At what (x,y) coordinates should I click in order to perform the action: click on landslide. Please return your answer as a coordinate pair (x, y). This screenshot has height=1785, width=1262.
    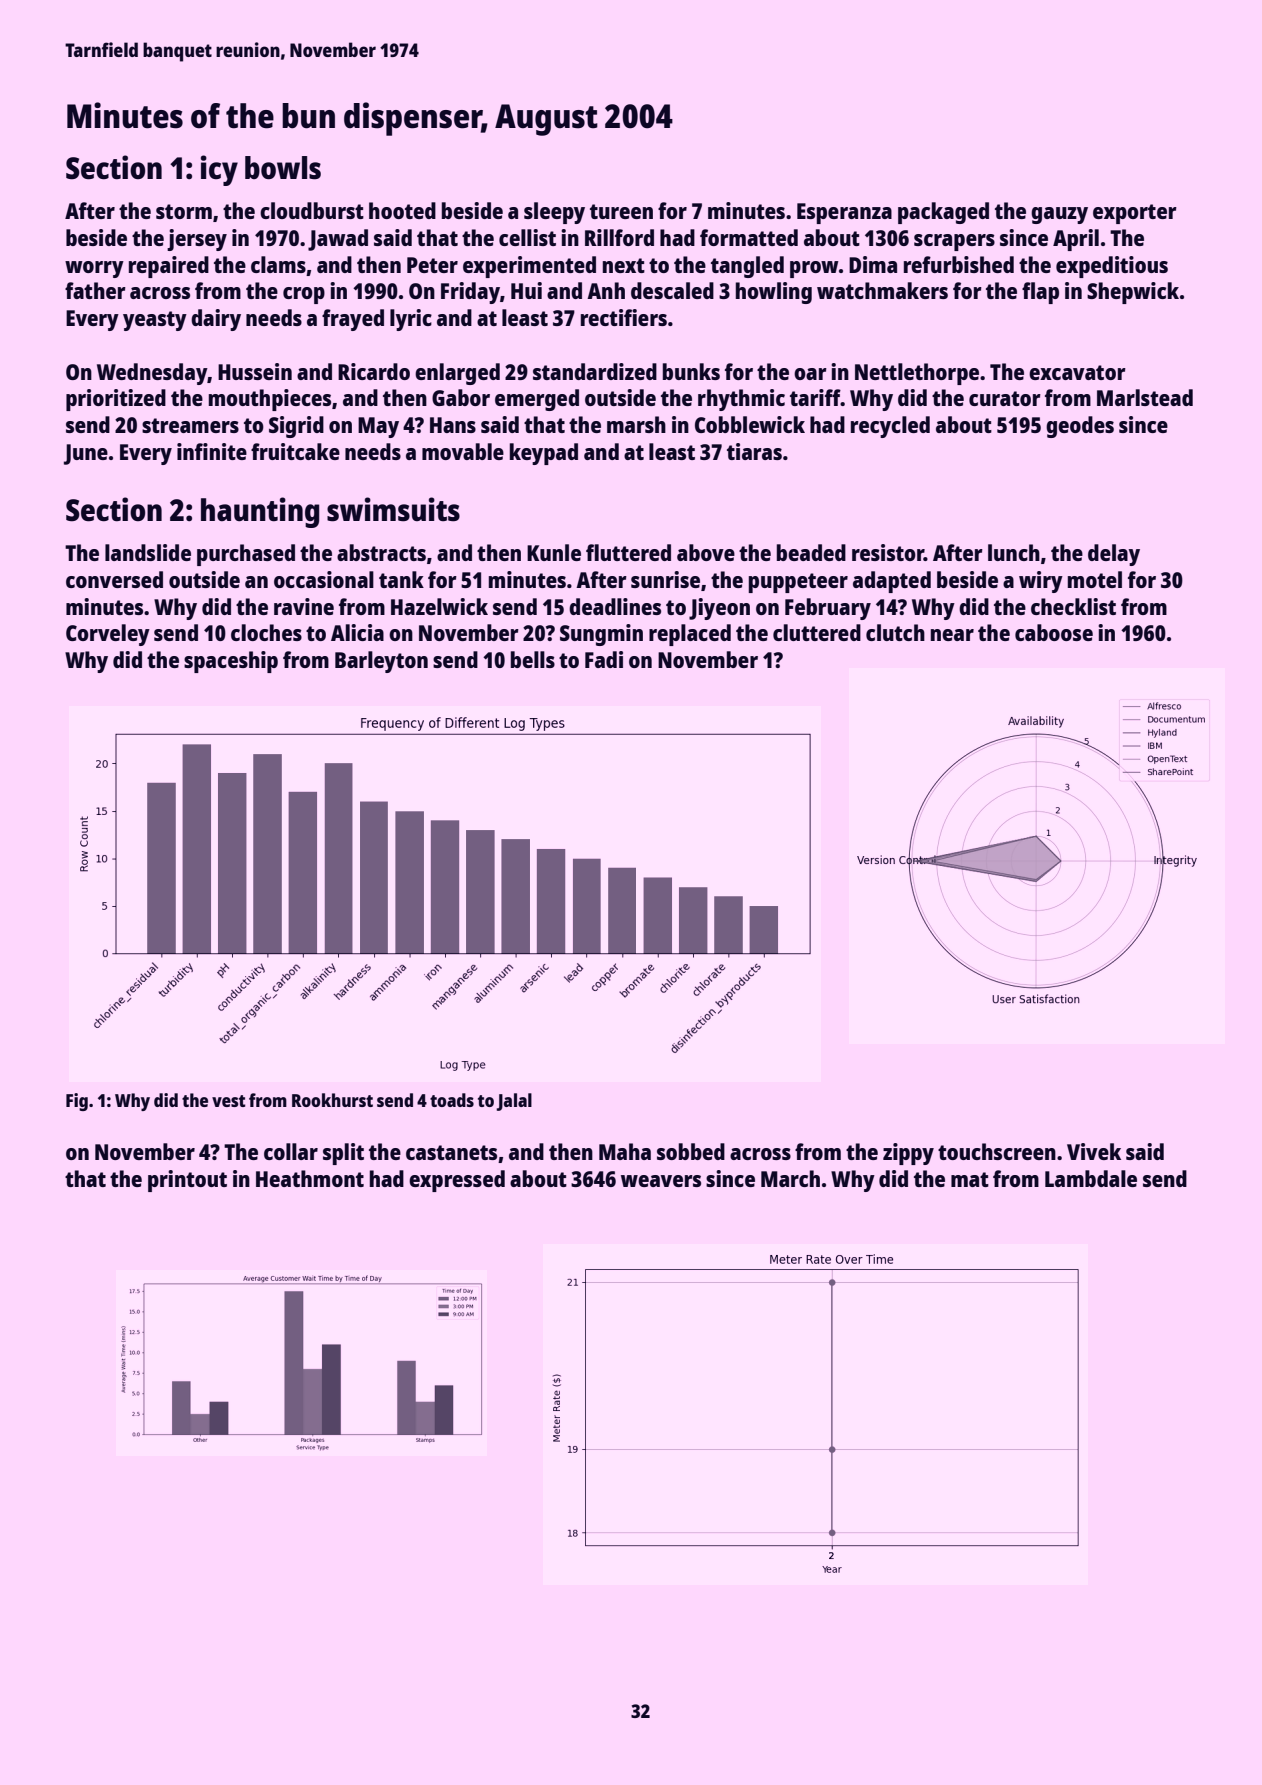
    Looking at the image, I should click on (148, 552).
